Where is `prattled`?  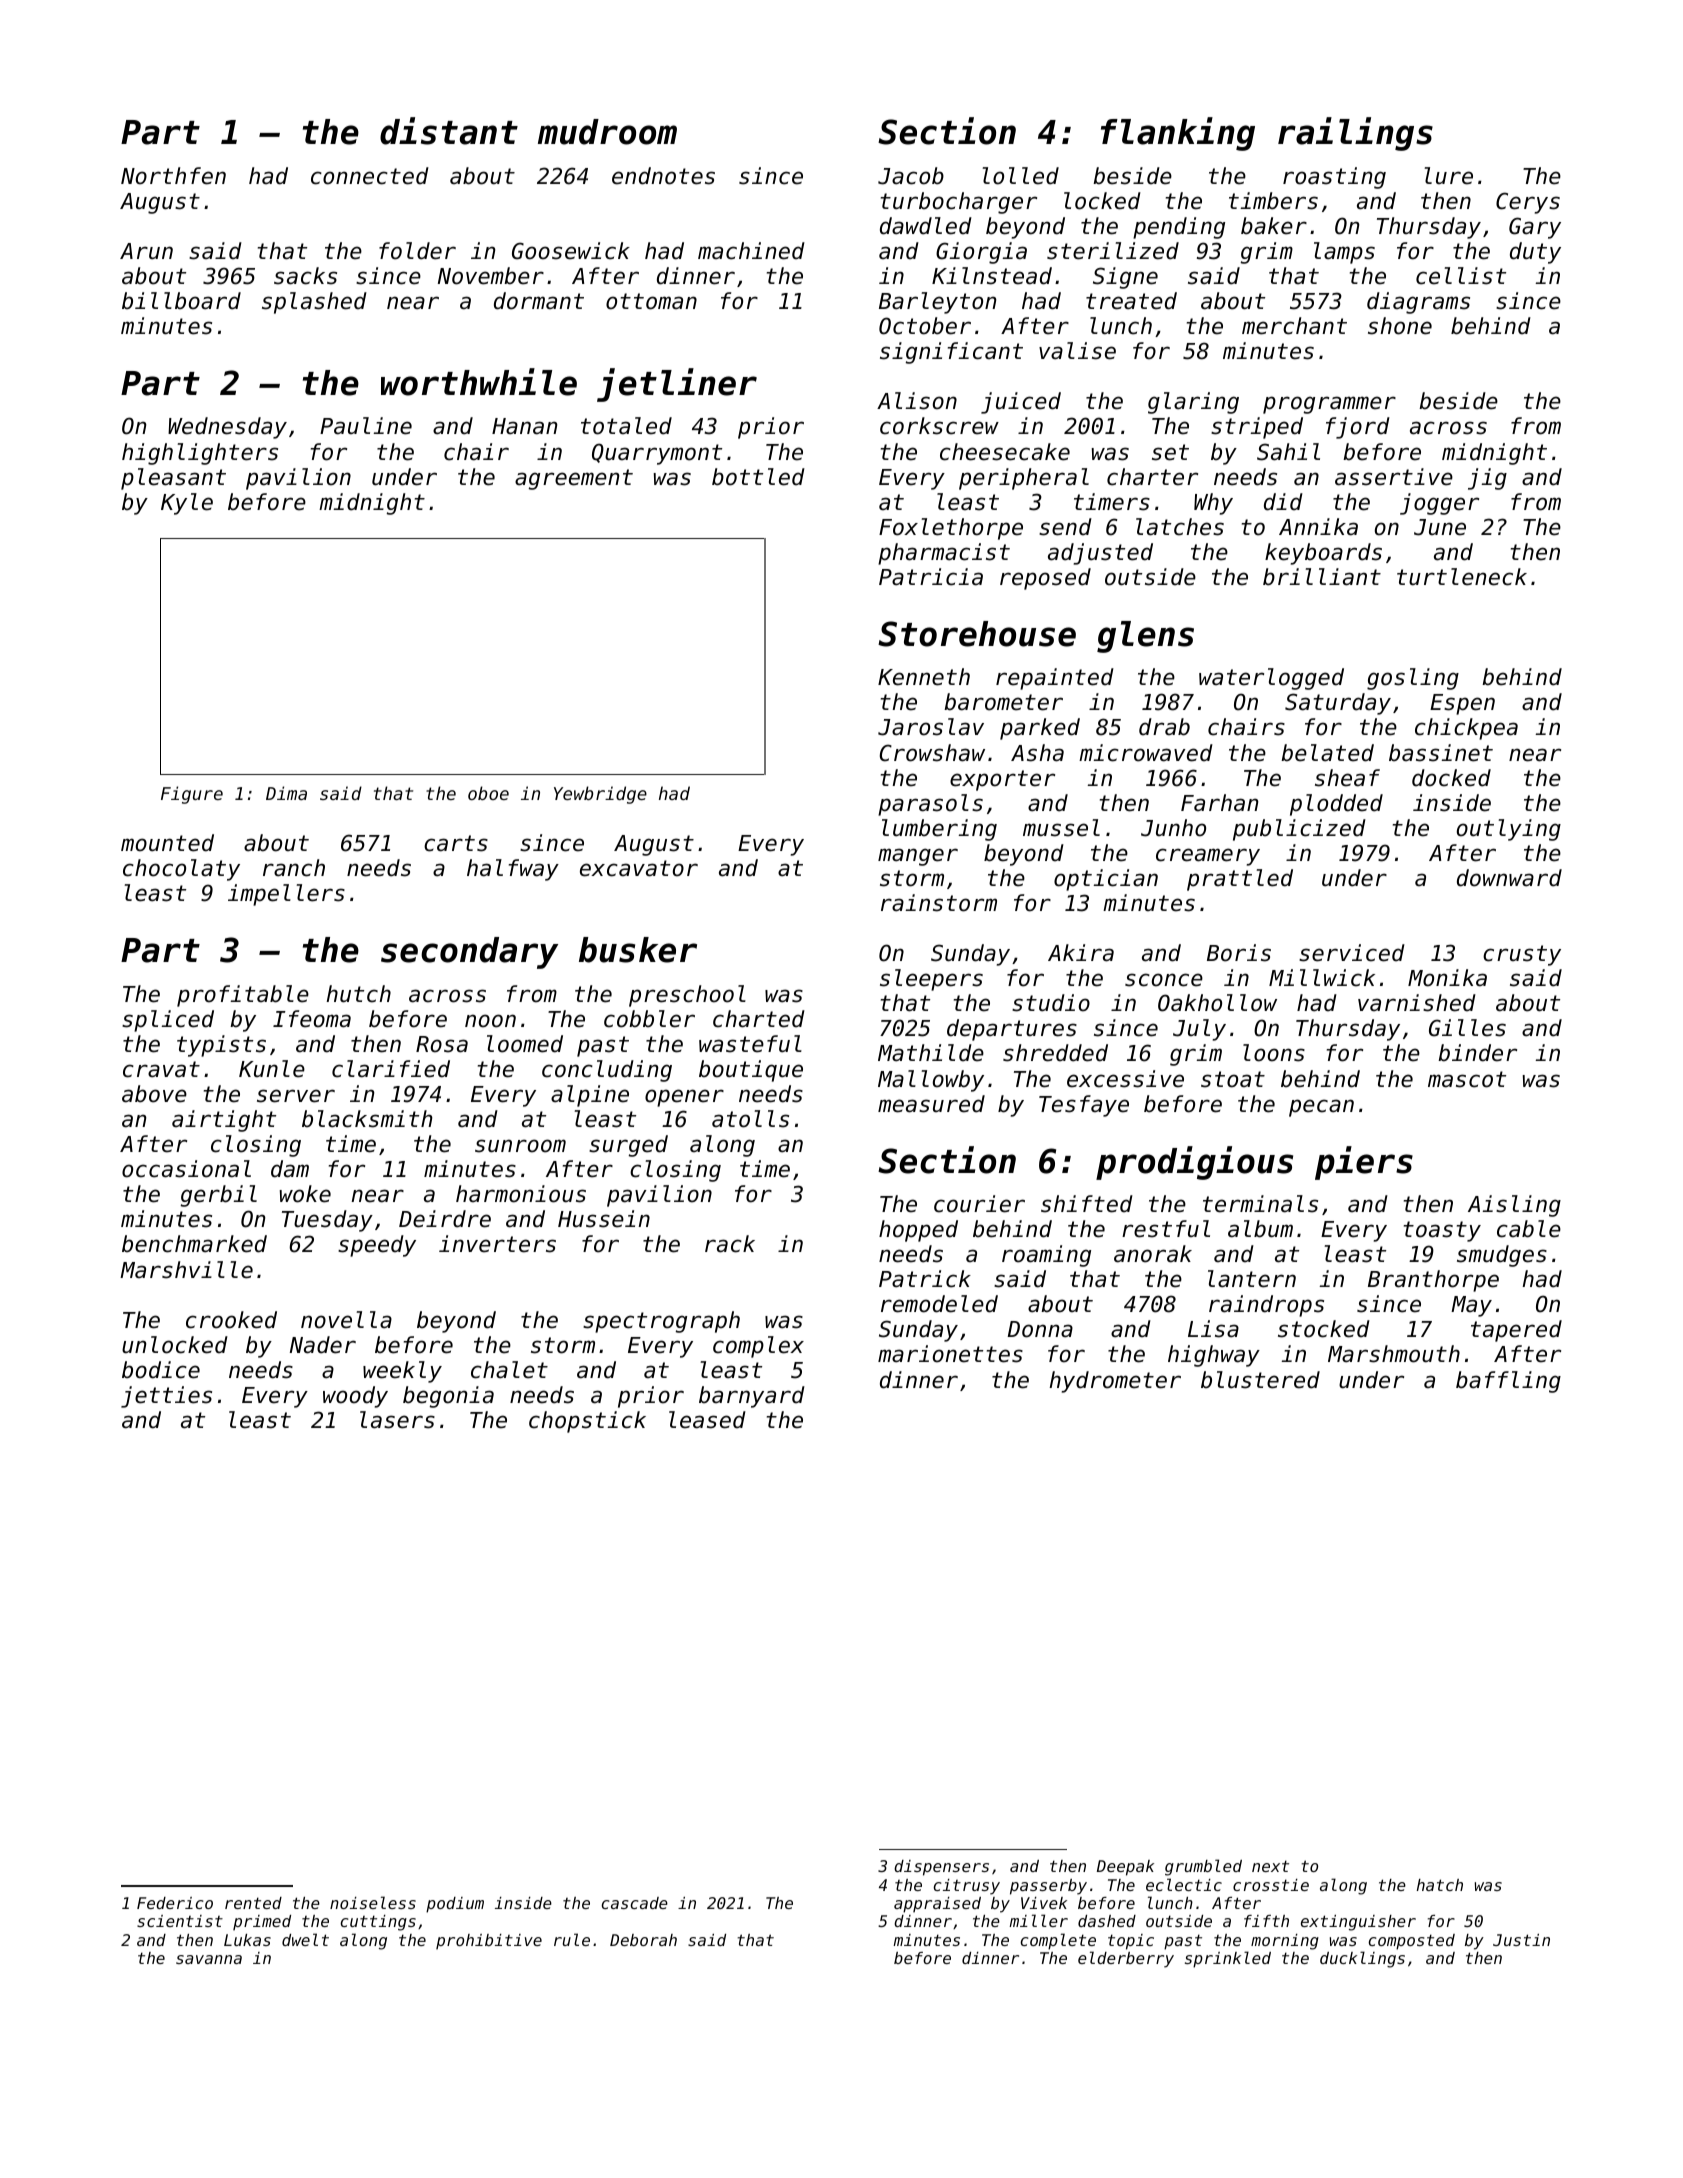 prattled is located at coordinates (1240, 880).
